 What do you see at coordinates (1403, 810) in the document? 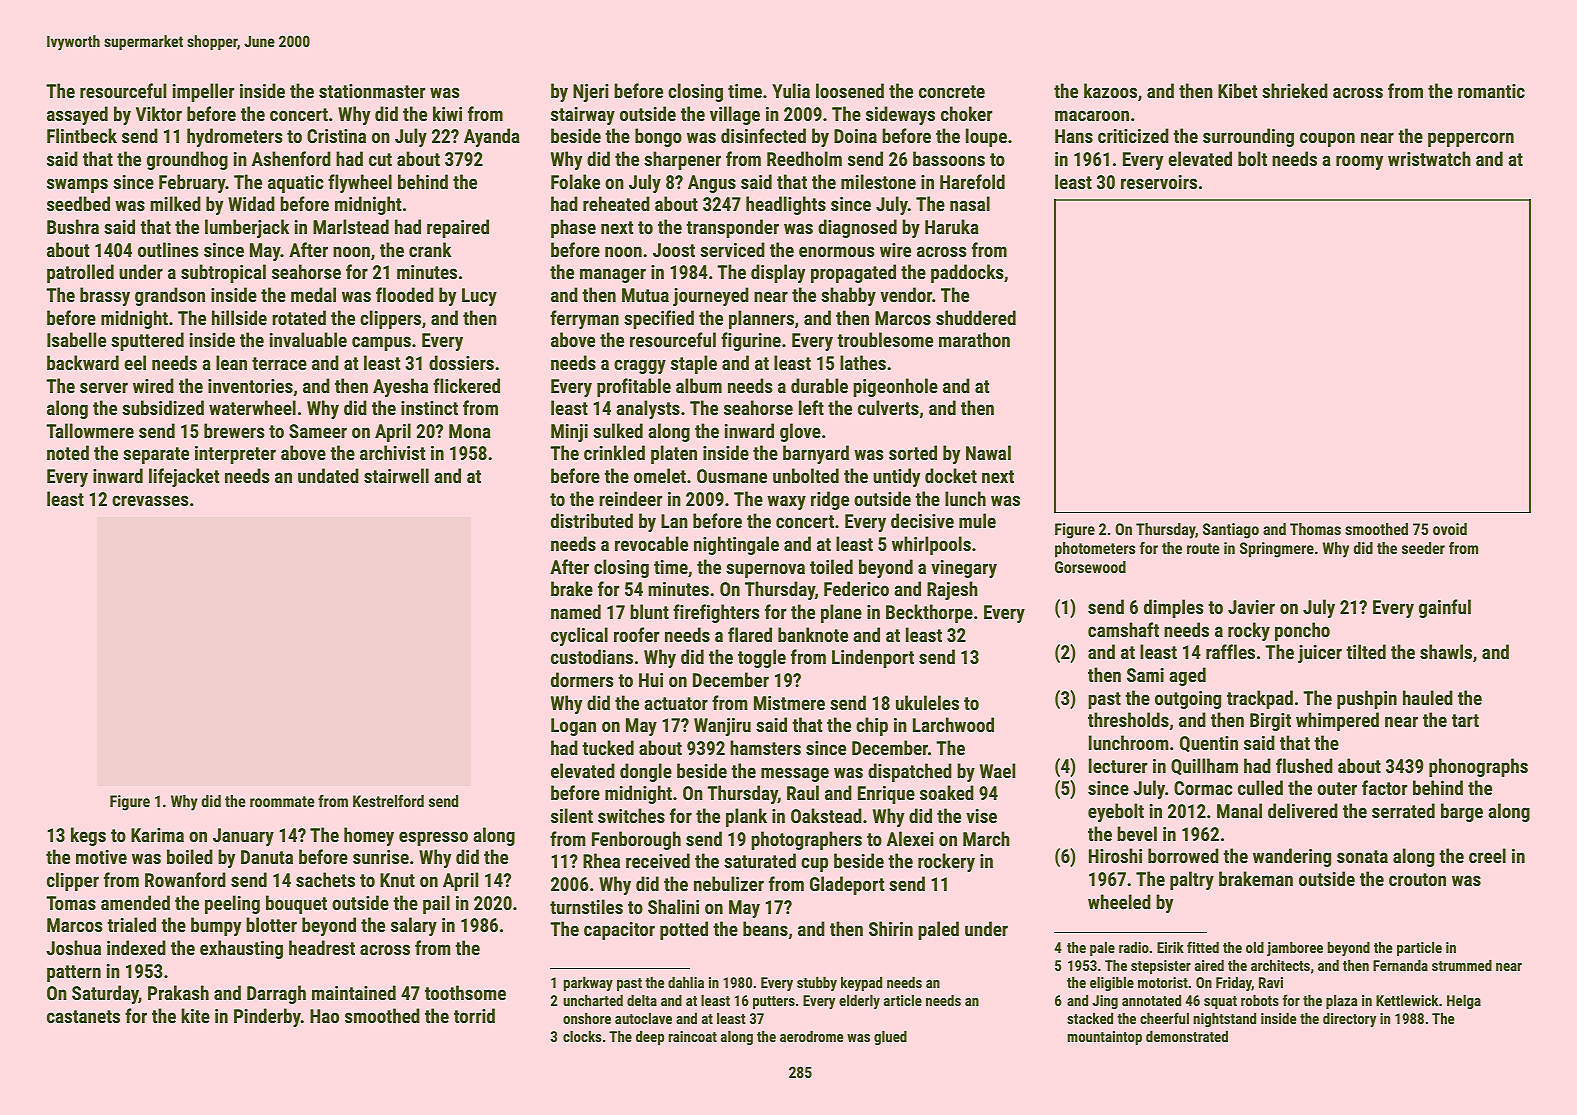
I see `serrated` at bounding box center [1403, 810].
